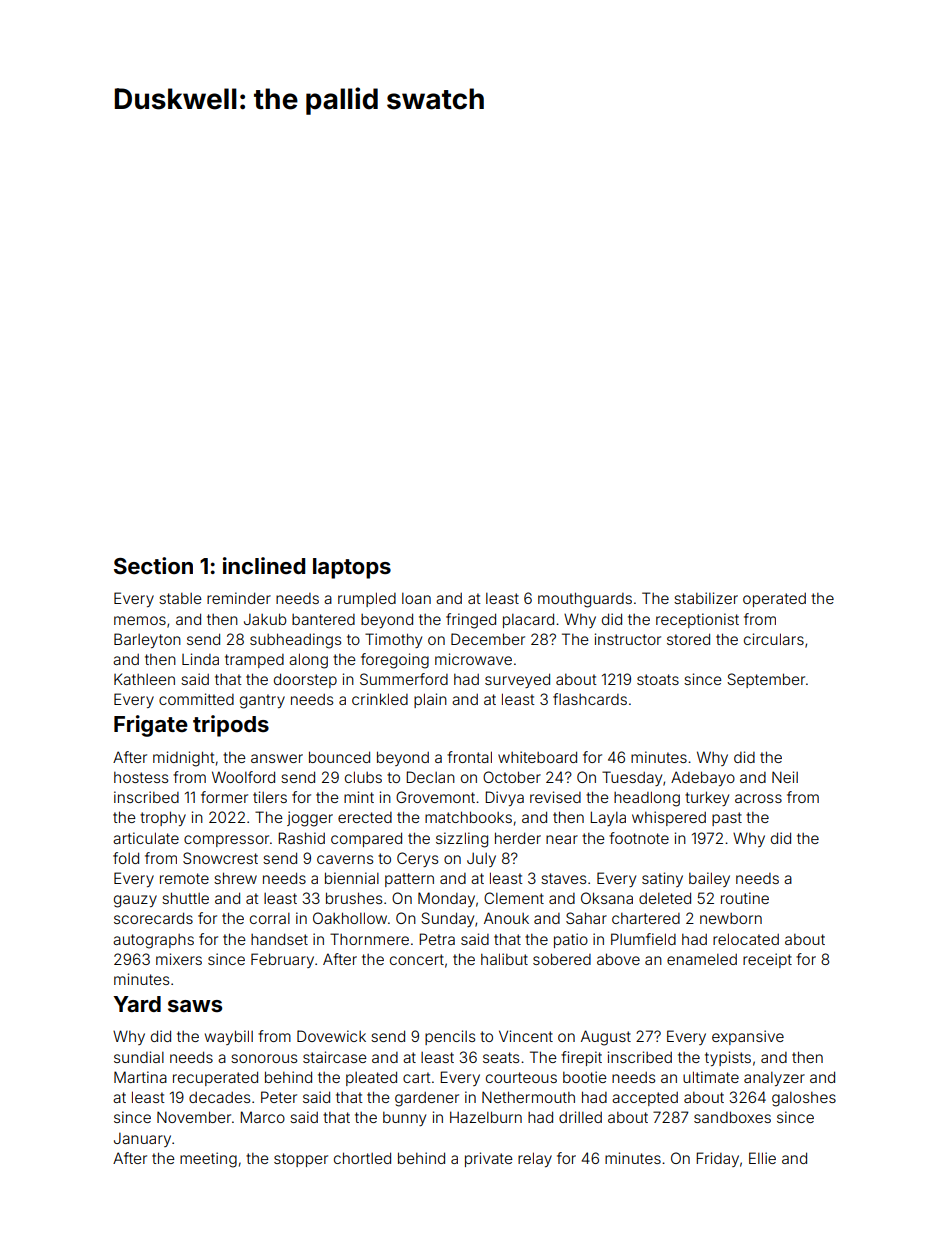 The height and width of the document is (1233, 952). I want to click on doorstep, so click(305, 680).
